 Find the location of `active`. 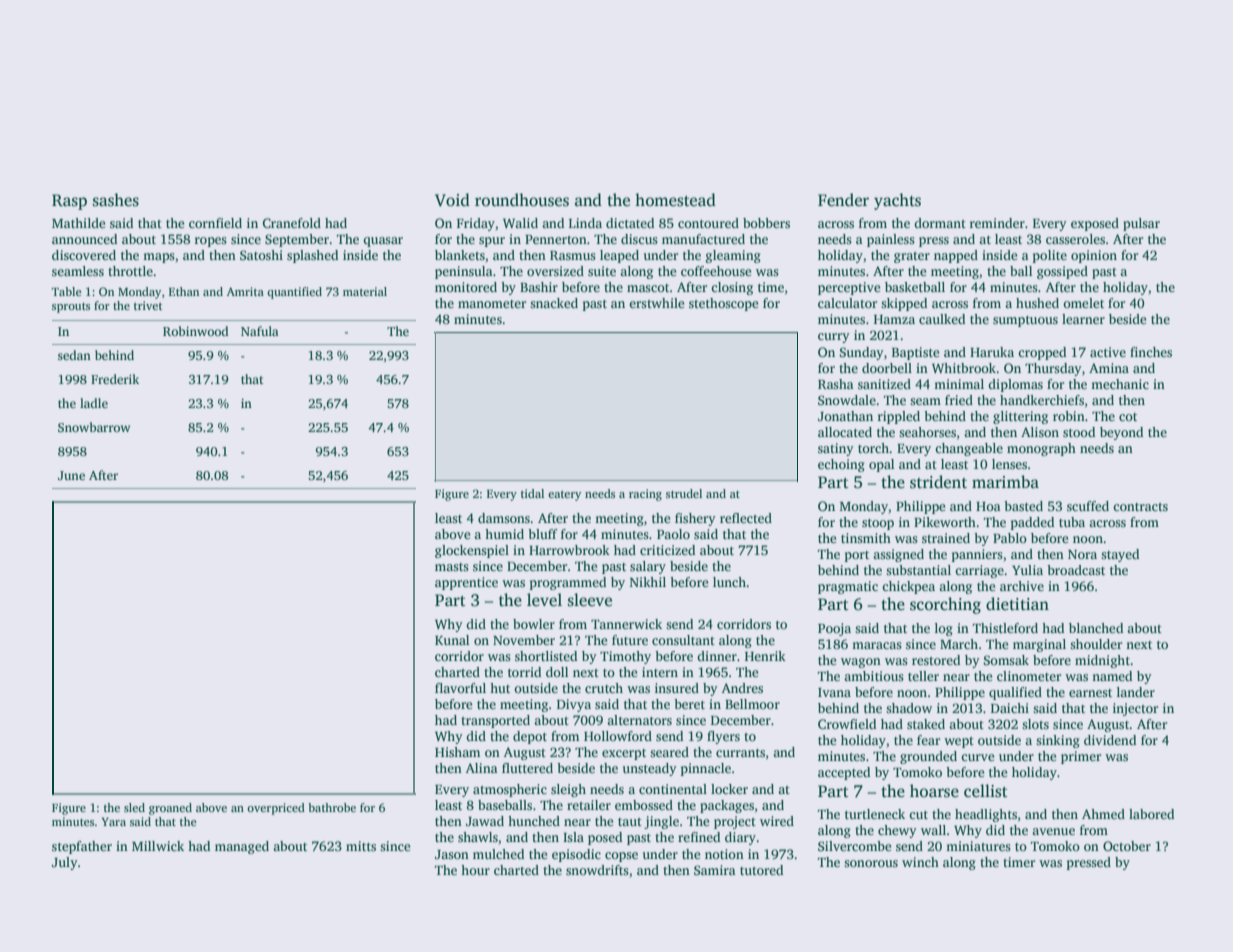

active is located at coordinates (1108, 352).
